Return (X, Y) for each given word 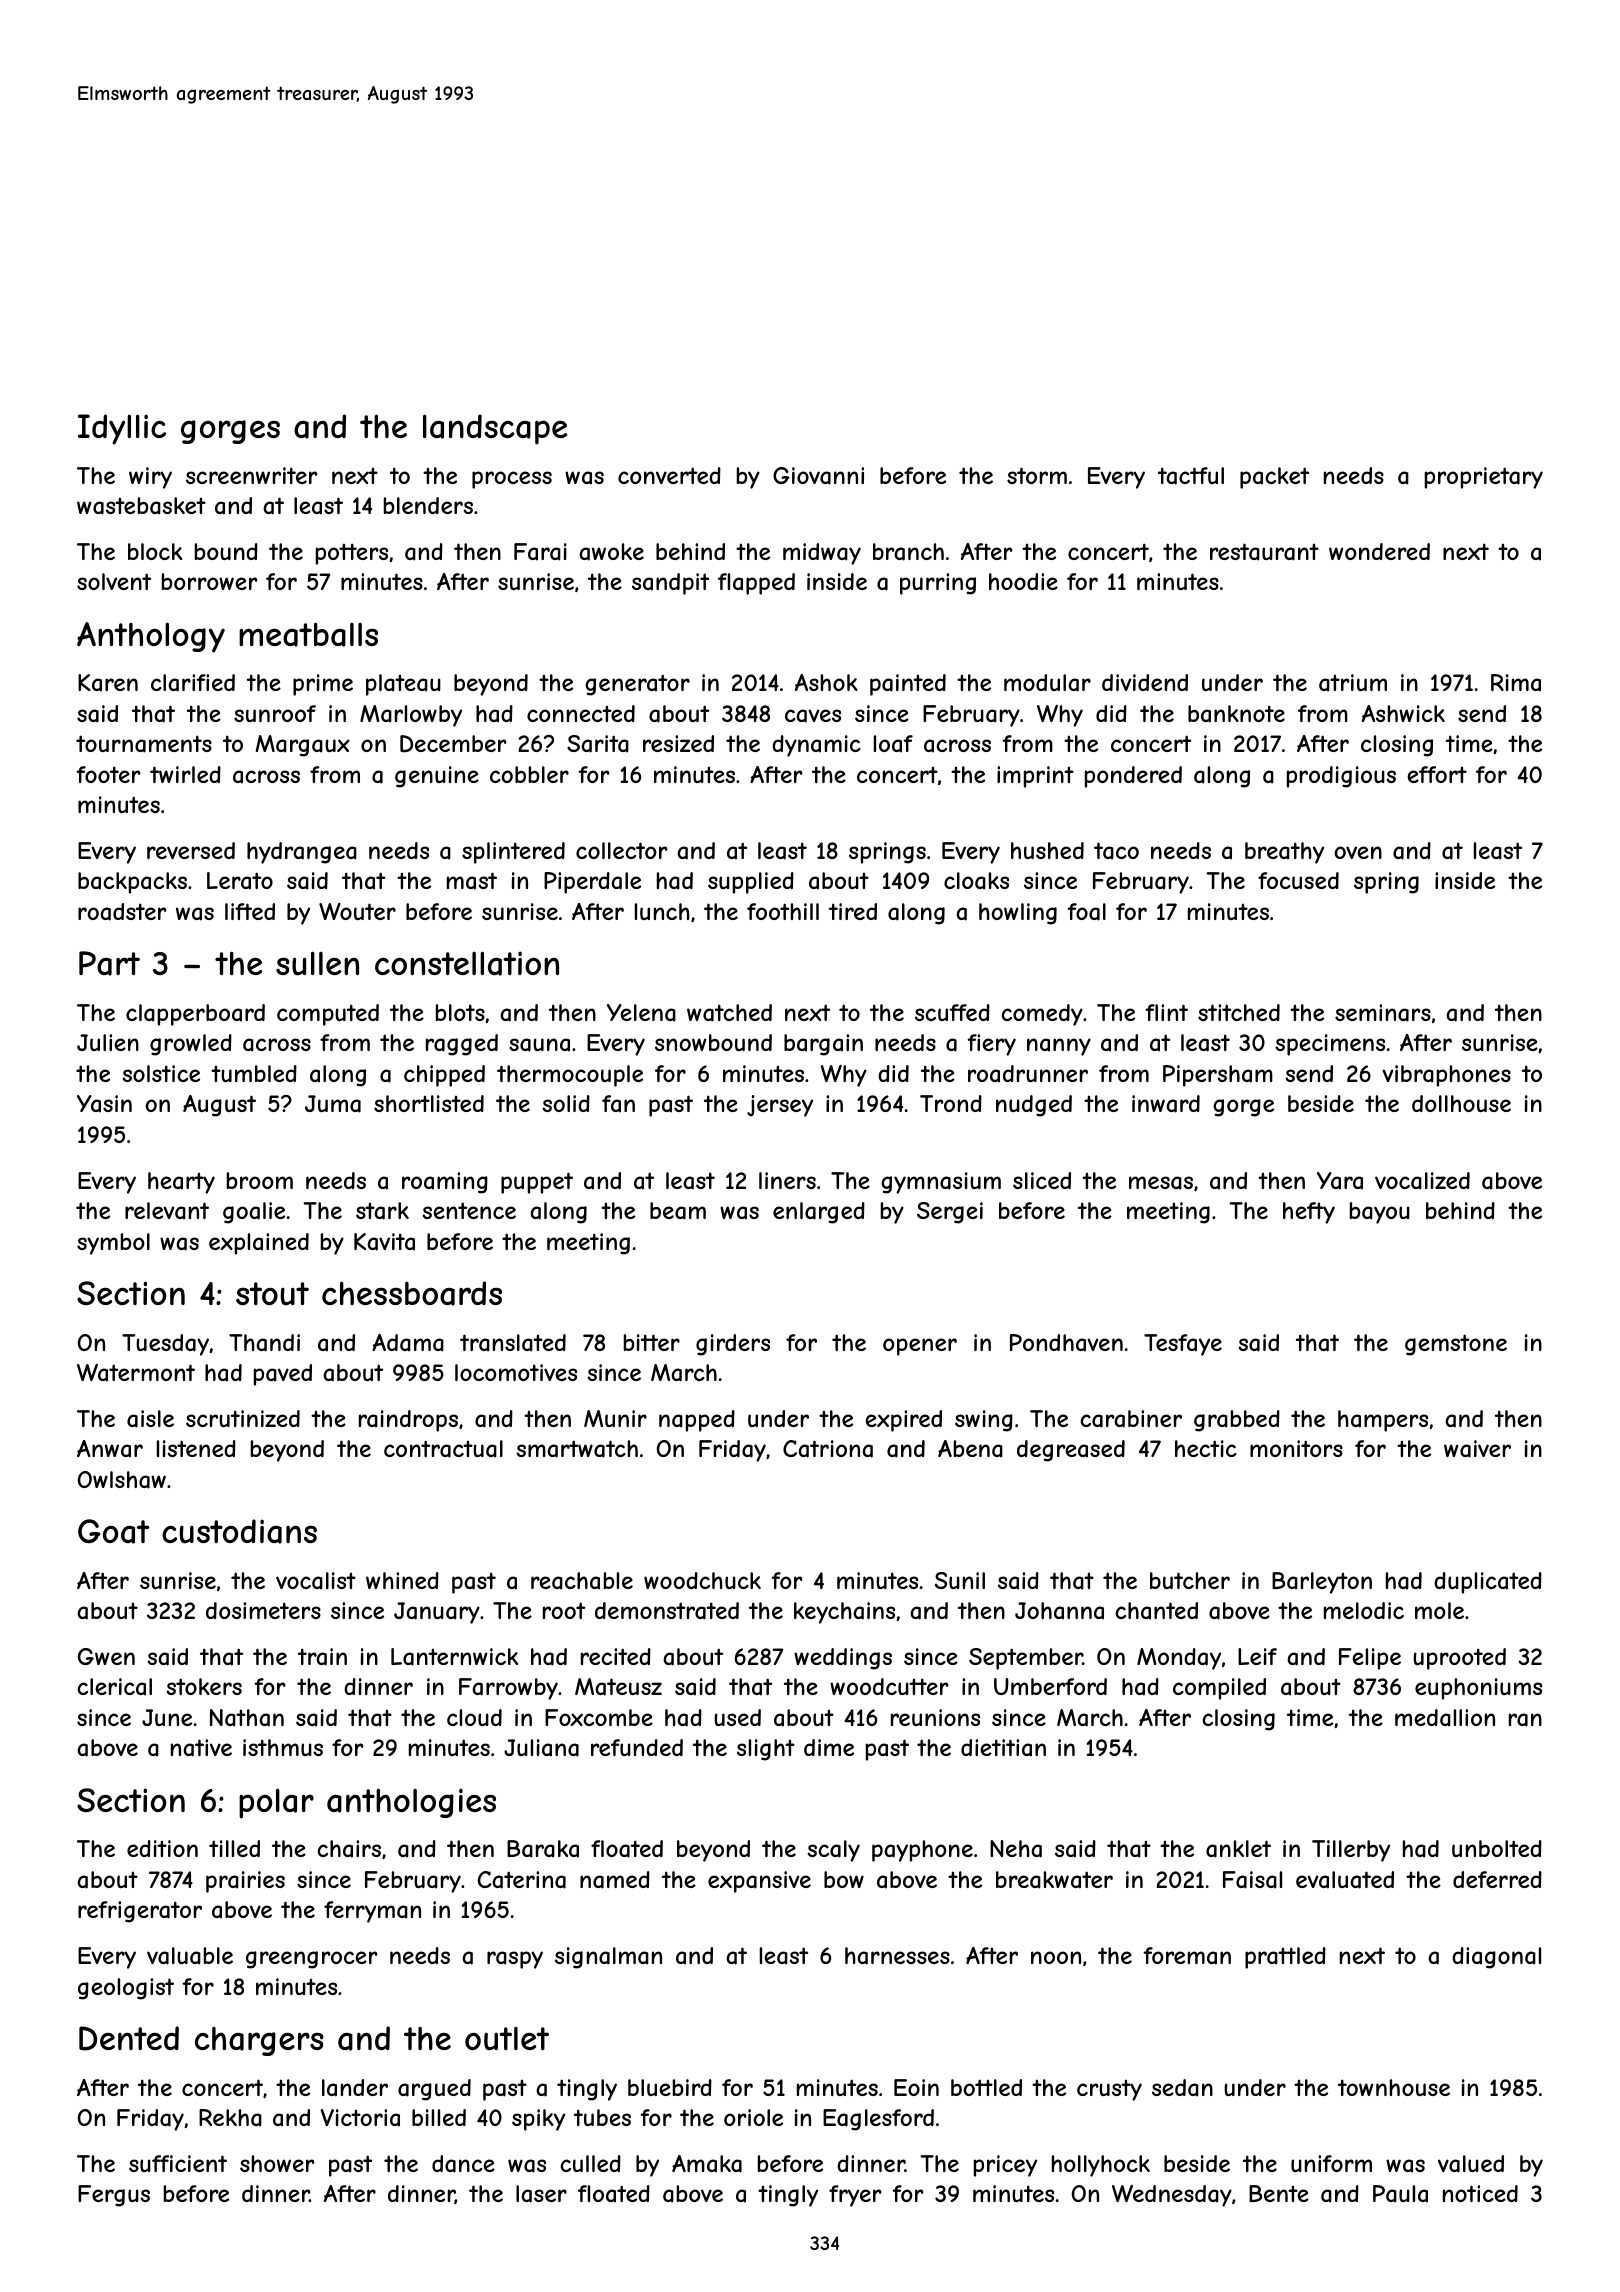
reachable (582, 1581)
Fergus (114, 2196)
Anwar (110, 1449)
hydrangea (302, 853)
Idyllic (122, 429)
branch (908, 552)
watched (729, 1013)
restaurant (1264, 552)
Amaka (707, 2164)
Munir (615, 1418)
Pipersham (1218, 1076)
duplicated (1488, 1583)
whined (402, 1580)
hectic (1206, 1448)
